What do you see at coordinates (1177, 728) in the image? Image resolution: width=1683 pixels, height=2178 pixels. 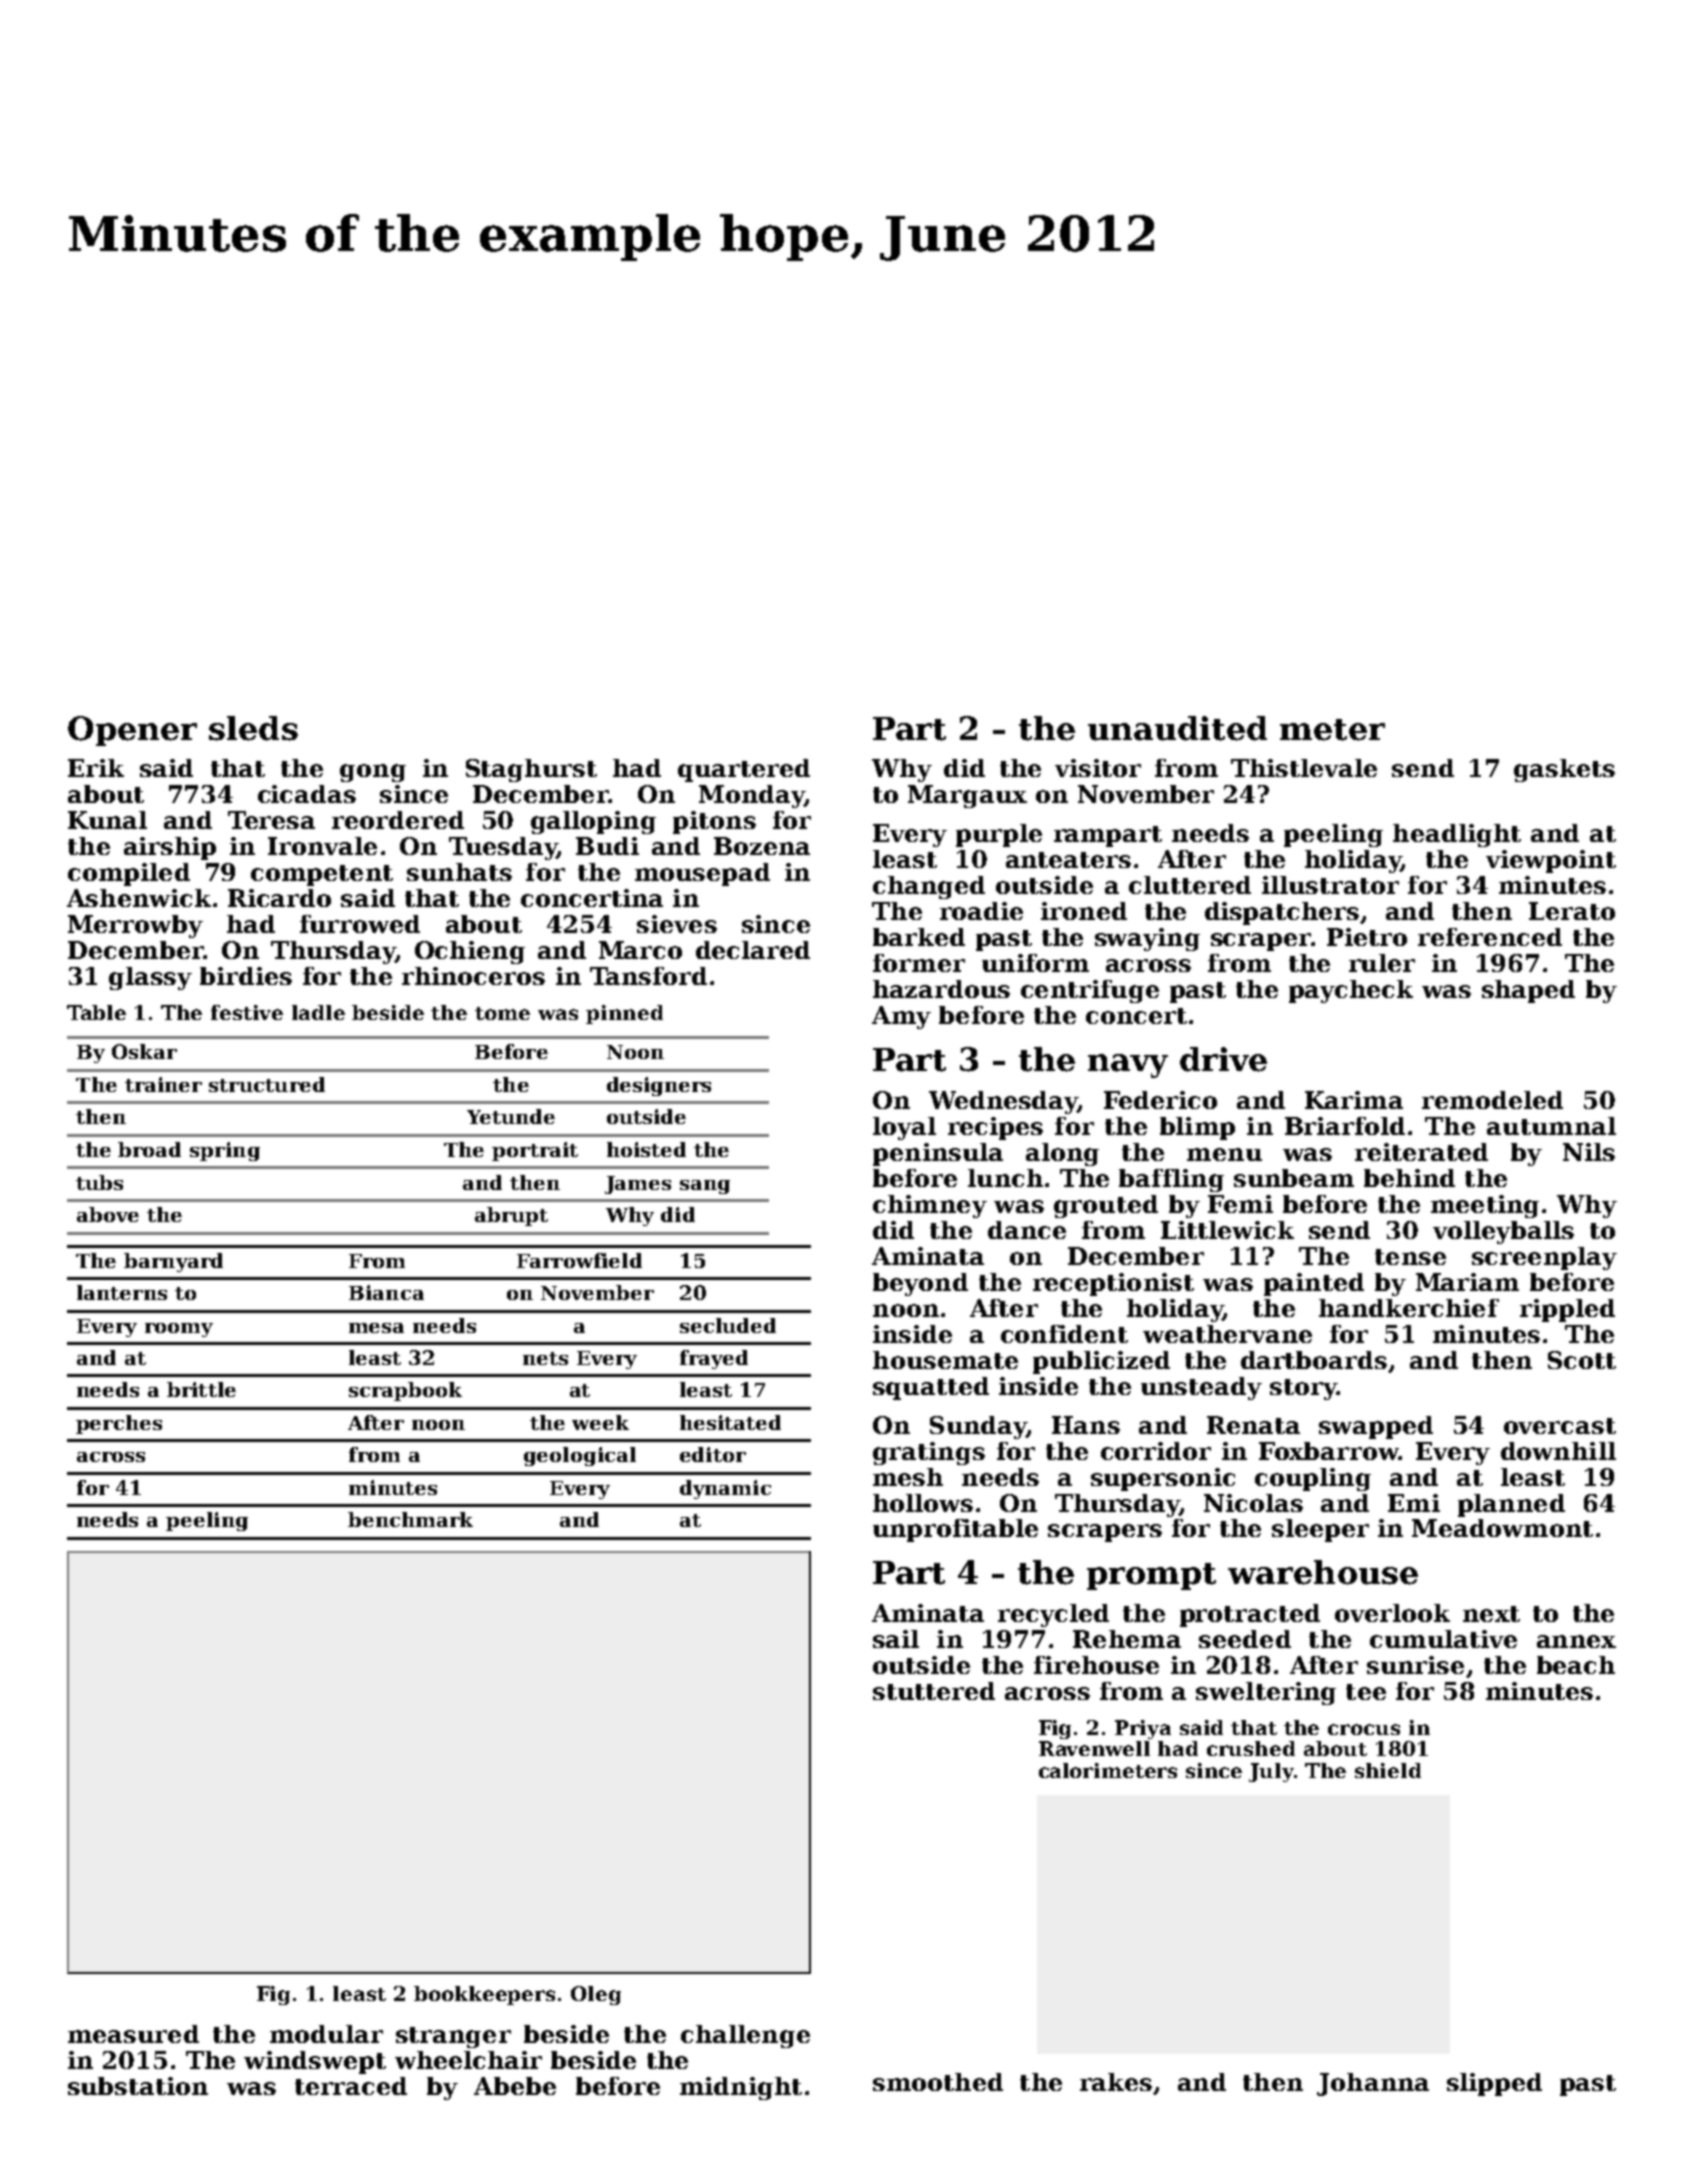 I see `unaudited` at bounding box center [1177, 728].
